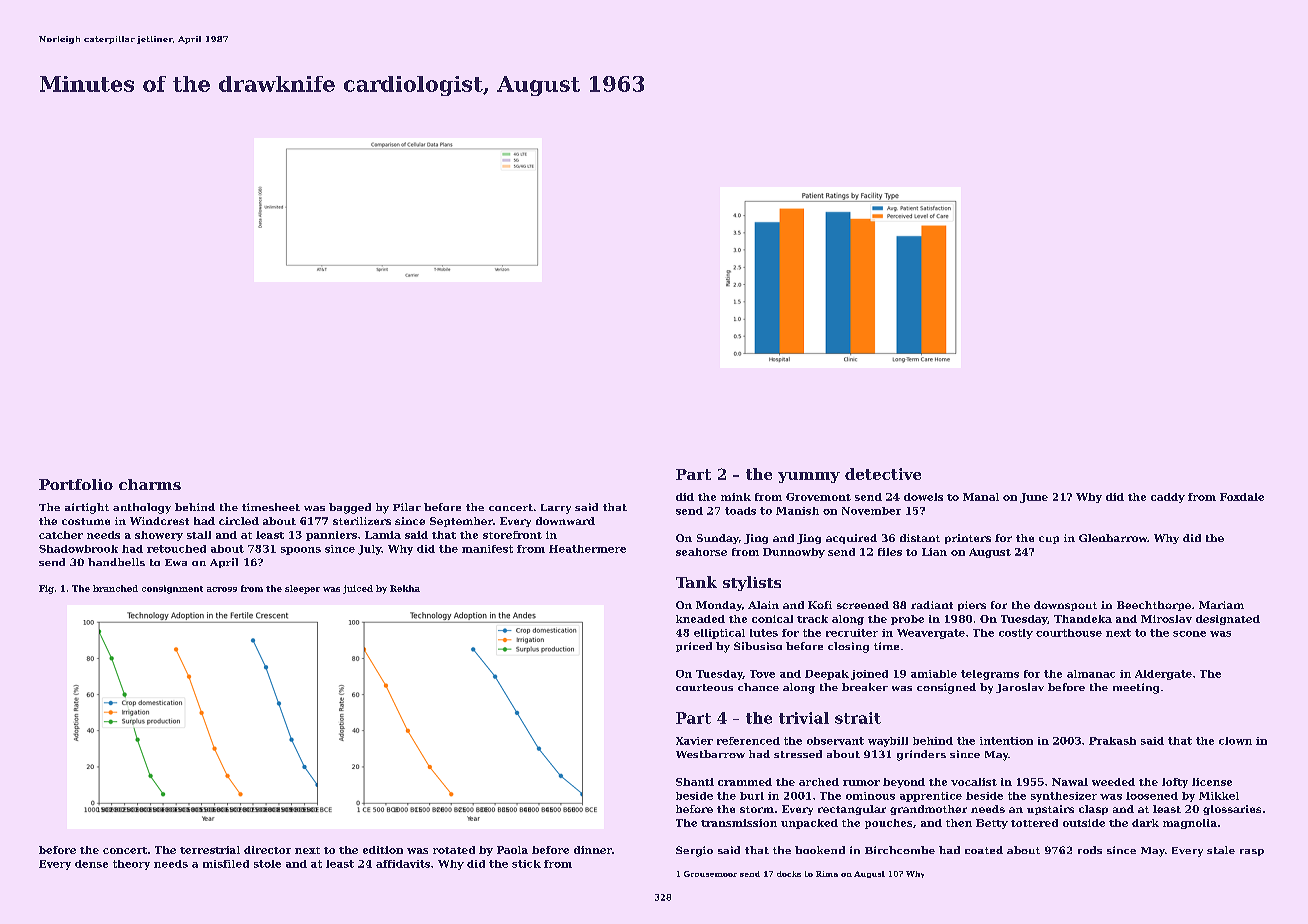  Describe the element at coordinates (487, 549) in the document. I see `manifest` at that location.
